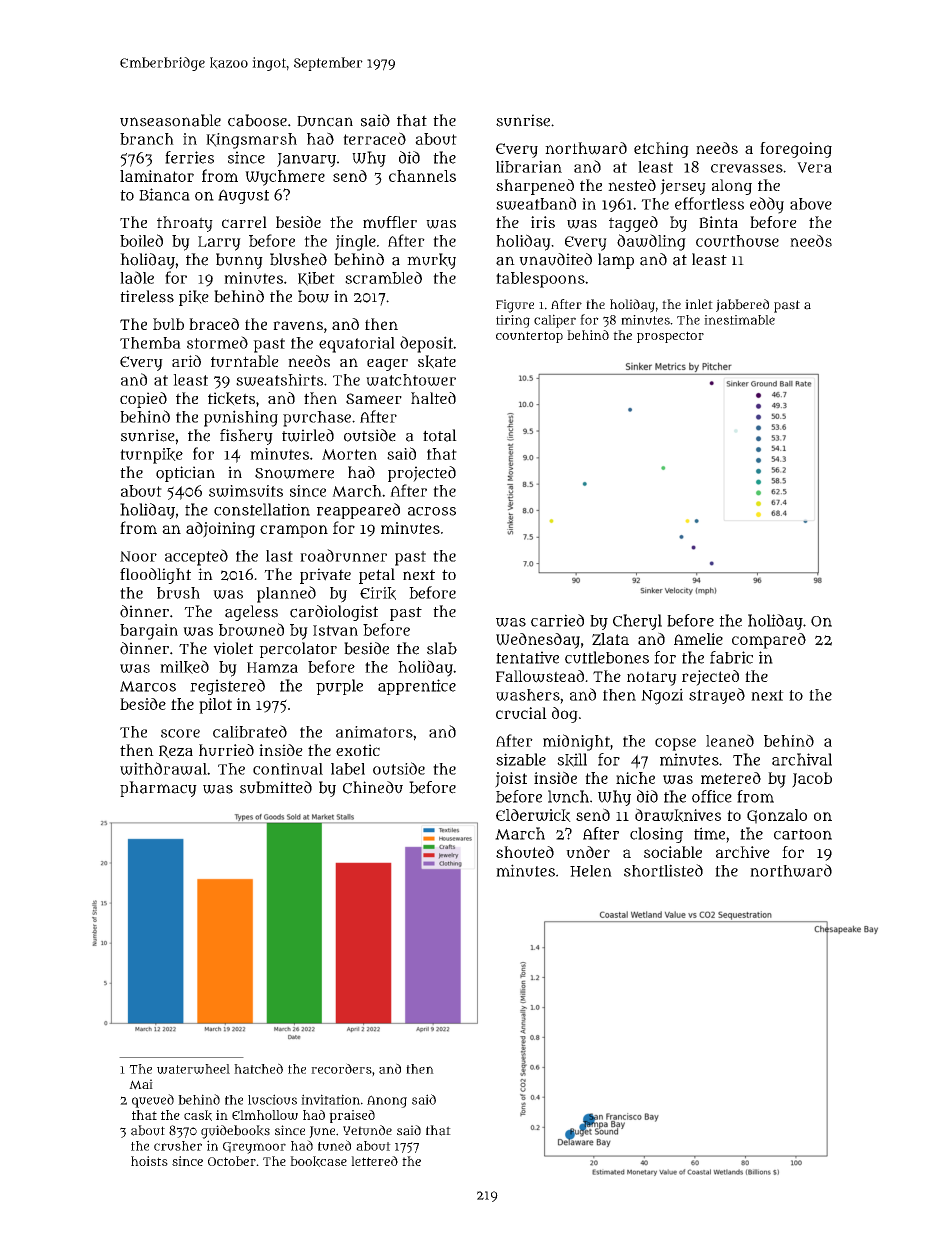 The height and width of the page is (1233, 952). What do you see at coordinates (521, 713) in the page?
I see `crucial` at bounding box center [521, 713].
